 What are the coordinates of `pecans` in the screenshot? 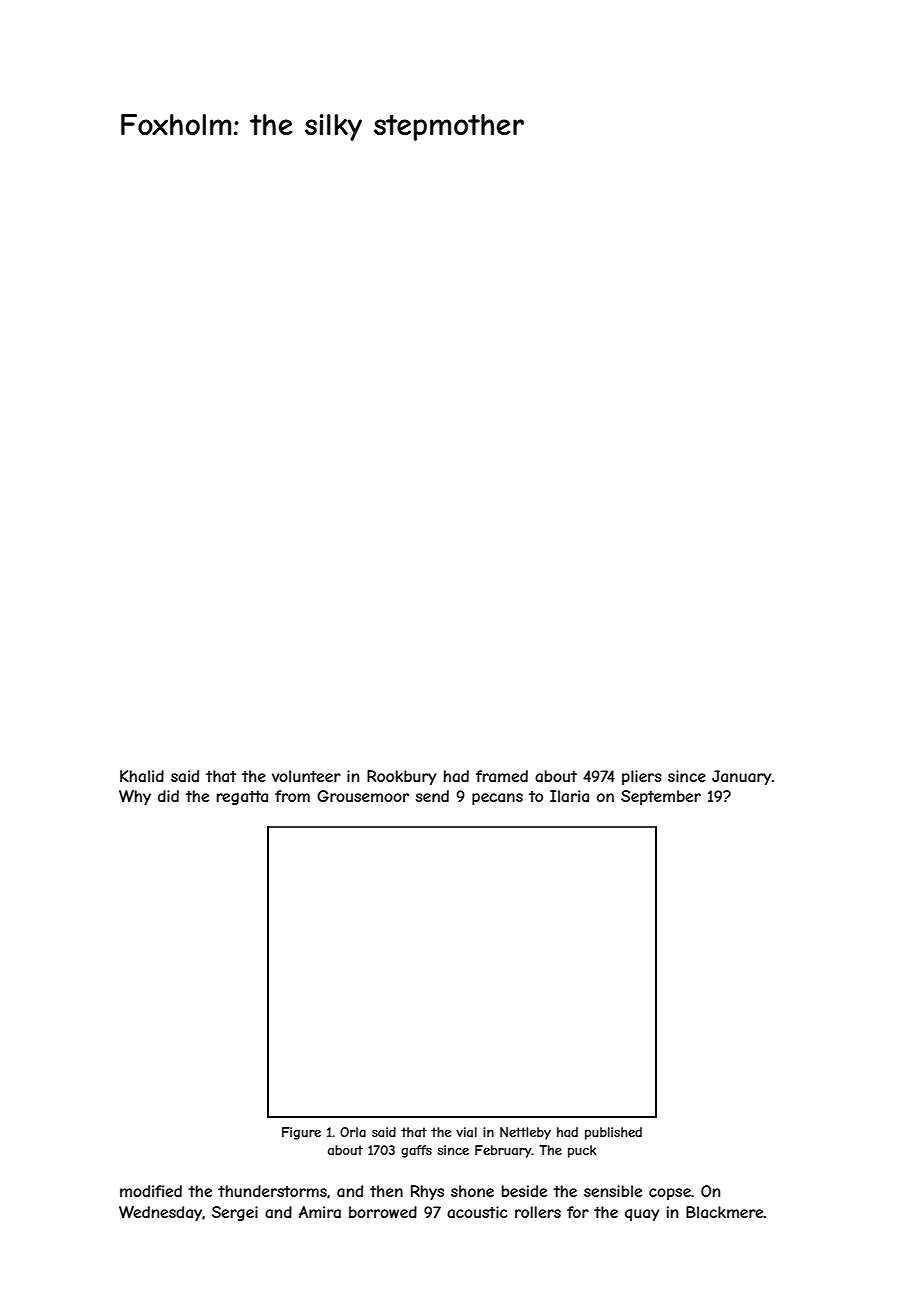 It's located at (497, 799).
